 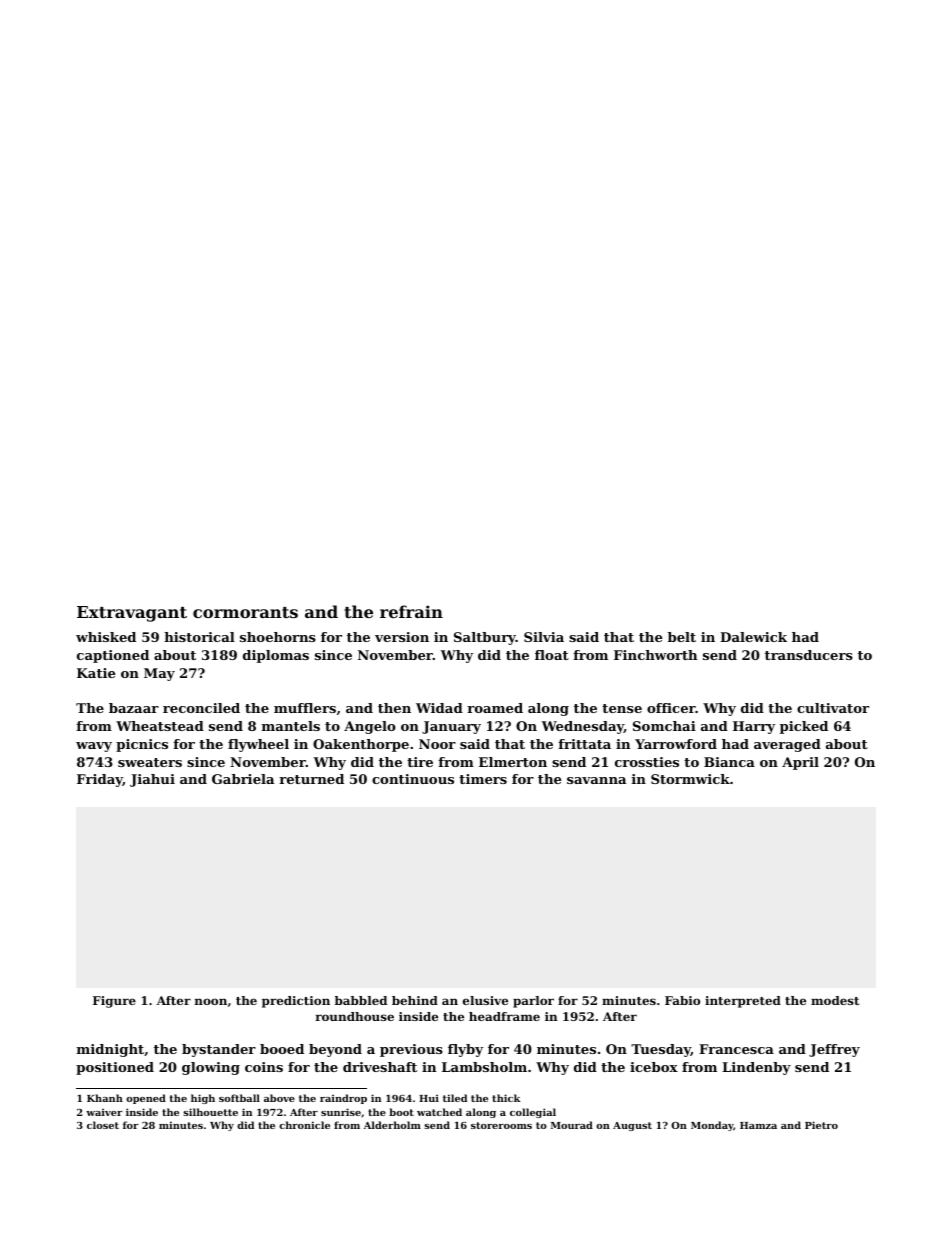 What do you see at coordinates (682, 637) in the screenshot?
I see `belt` at bounding box center [682, 637].
